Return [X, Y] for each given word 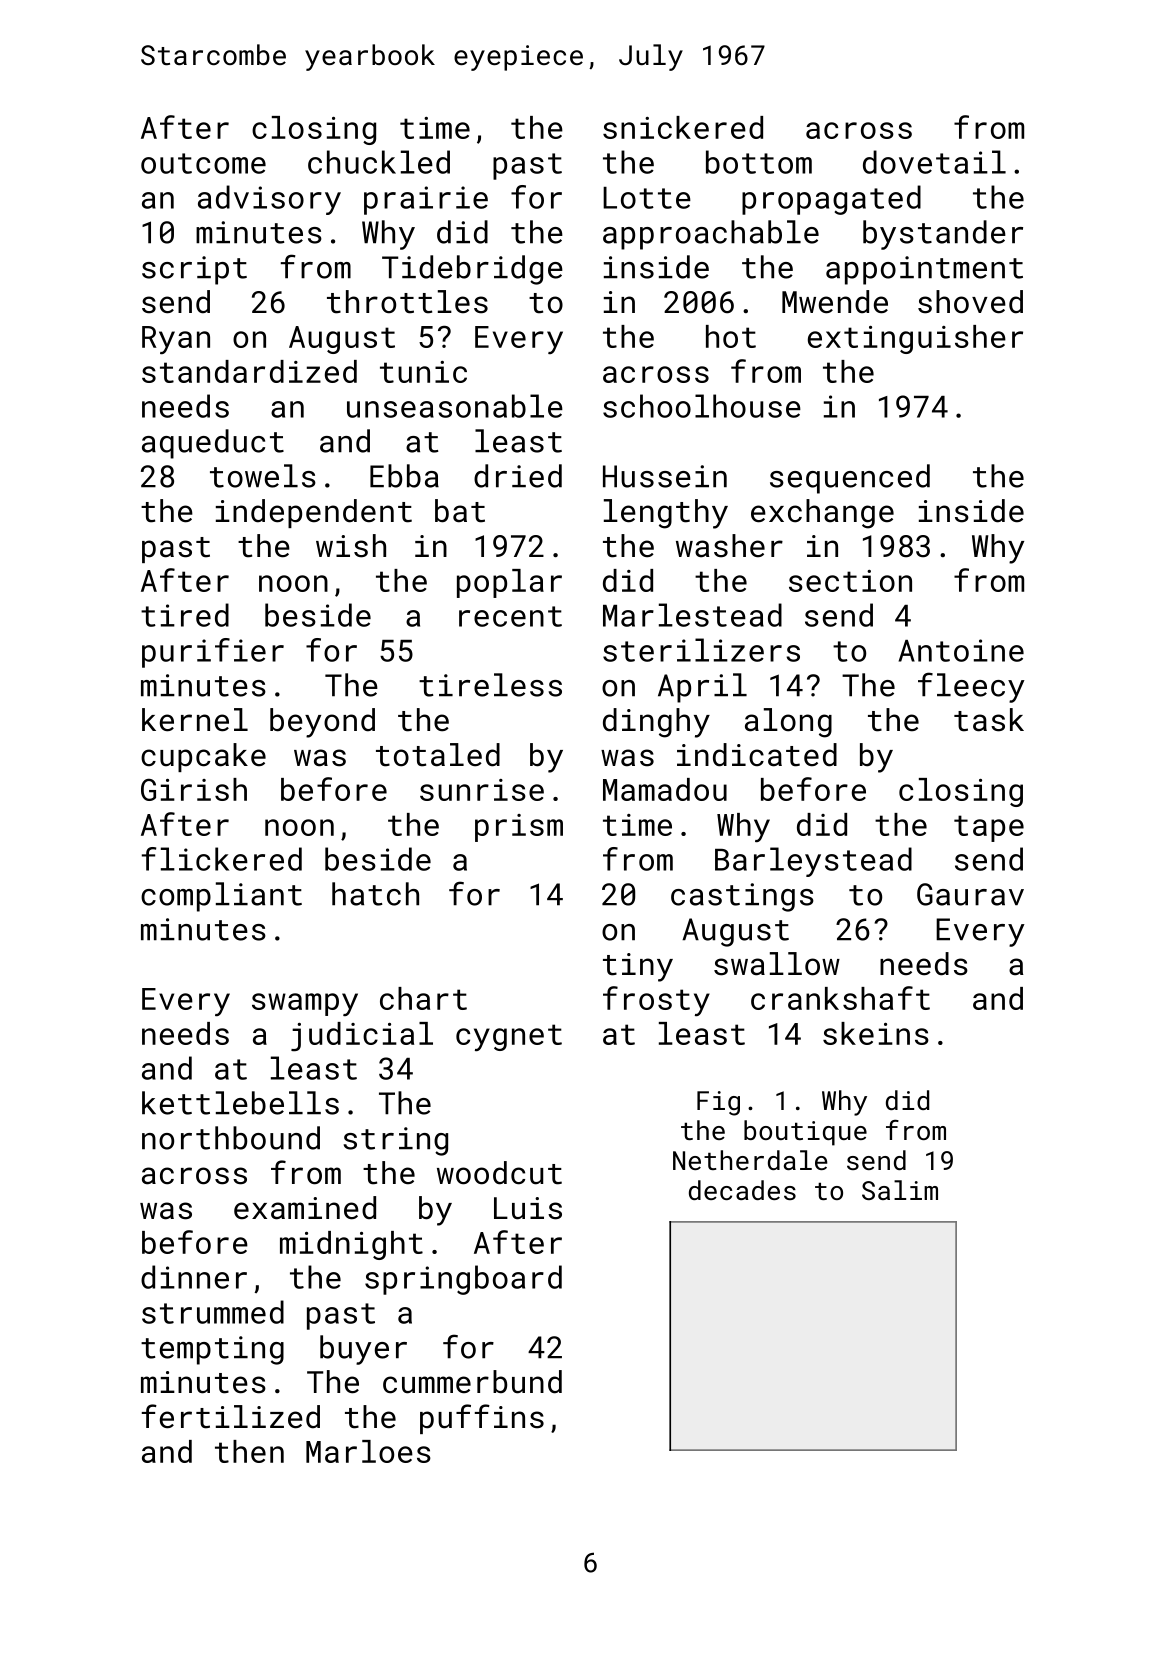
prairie [426, 200]
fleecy [971, 687]
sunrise [482, 790]
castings [742, 897]
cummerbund [472, 1382]
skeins [876, 1033]
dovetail [934, 162]
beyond [322, 723]
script [194, 270]
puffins [482, 1419]
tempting [212, 1350]
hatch [375, 894]
